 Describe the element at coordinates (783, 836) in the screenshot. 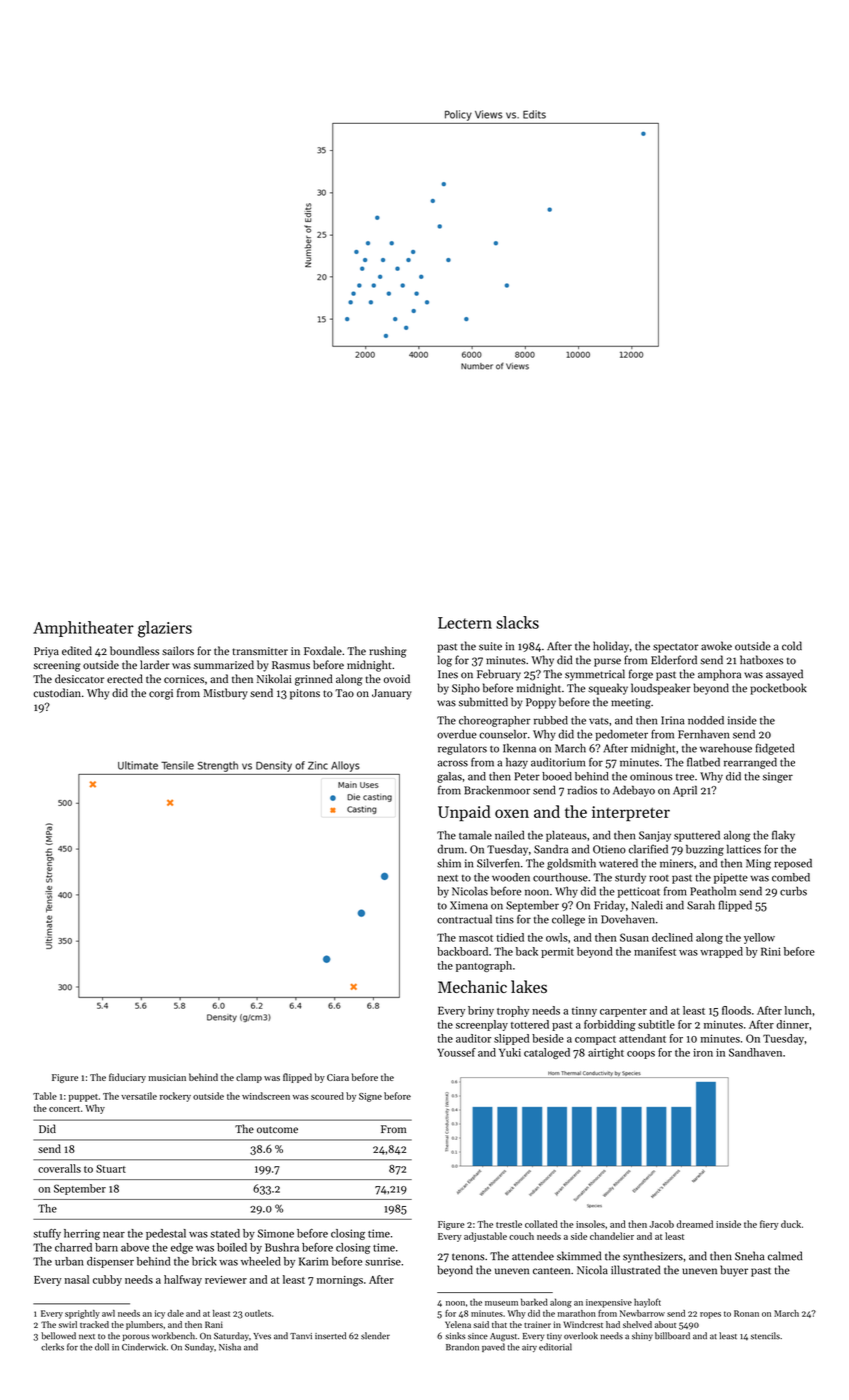

I see `flaky` at that location.
